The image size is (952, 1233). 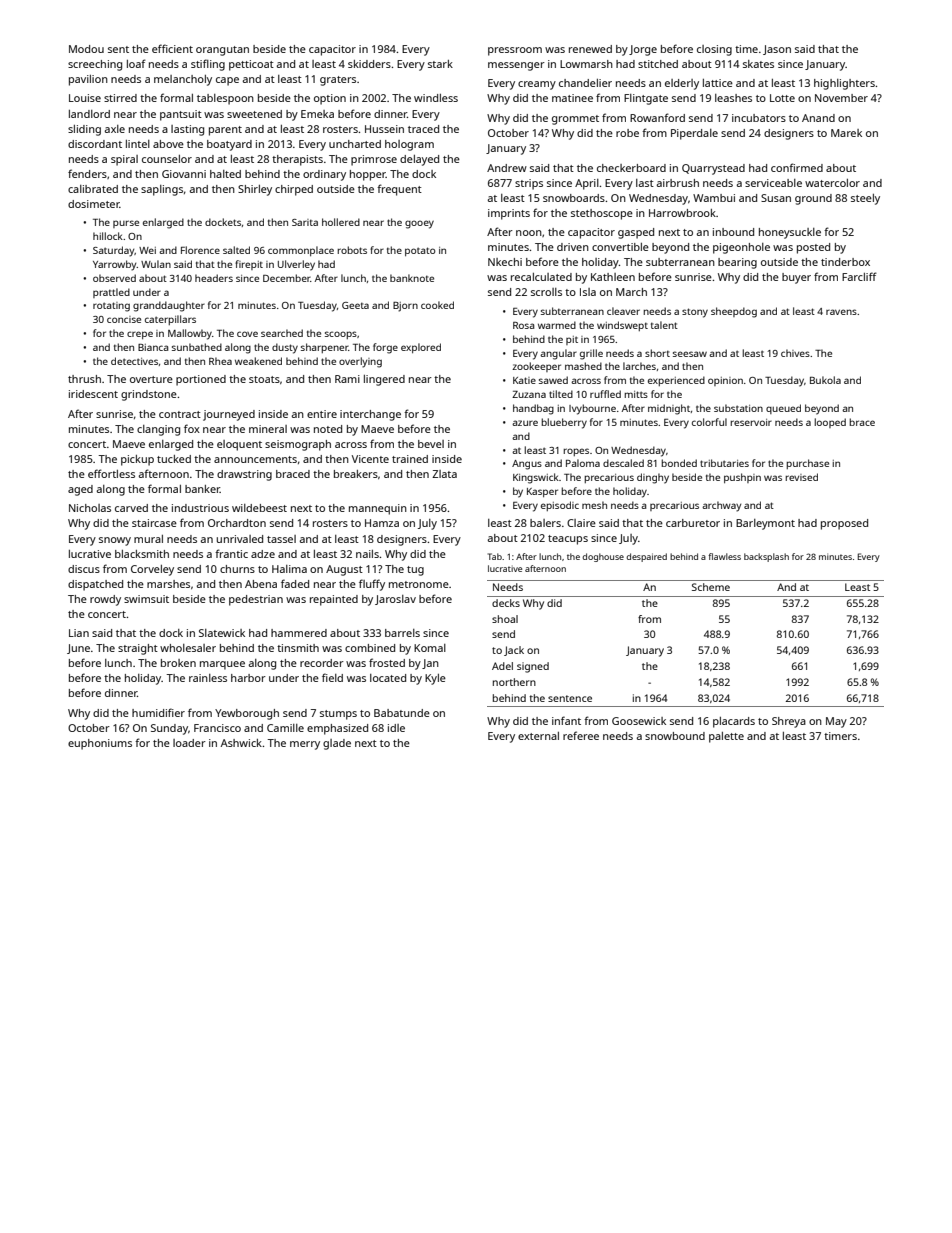 What do you see at coordinates (415, 571) in the screenshot?
I see `tug` at bounding box center [415, 571].
